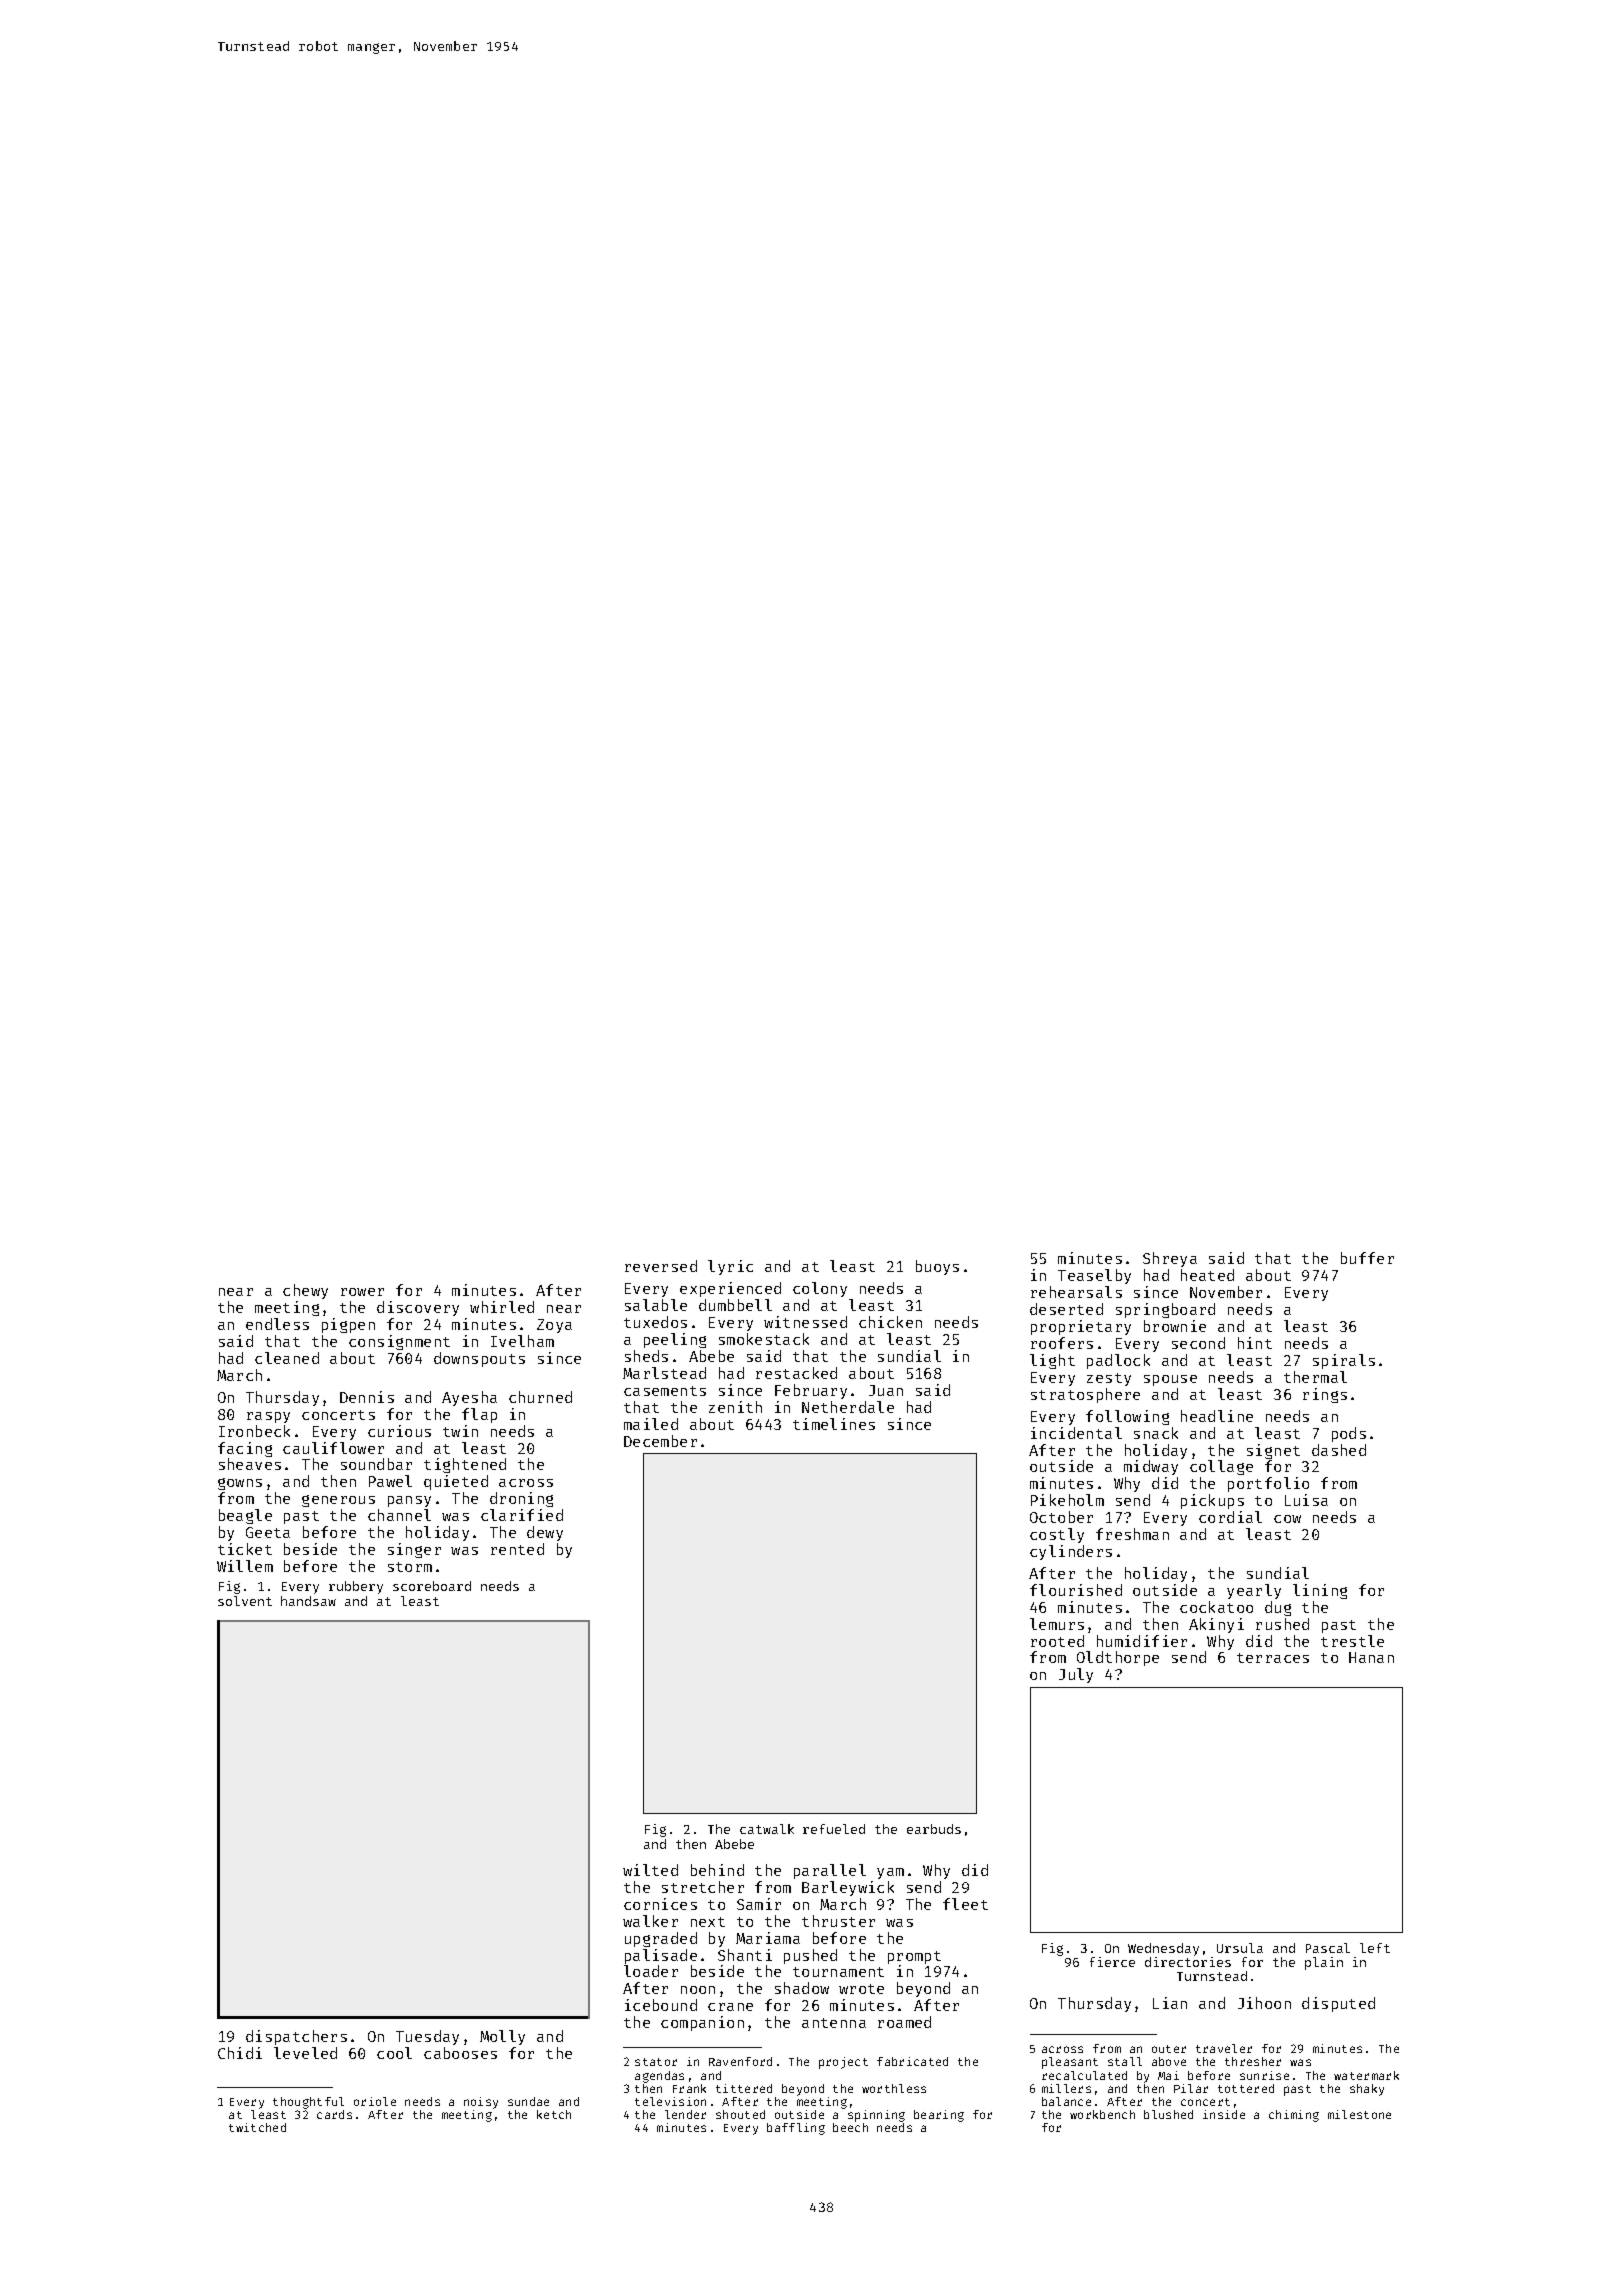  What do you see at coordinates (914, 1957) in the image?
I see `prompt` at bounding box center [914, 1957].
